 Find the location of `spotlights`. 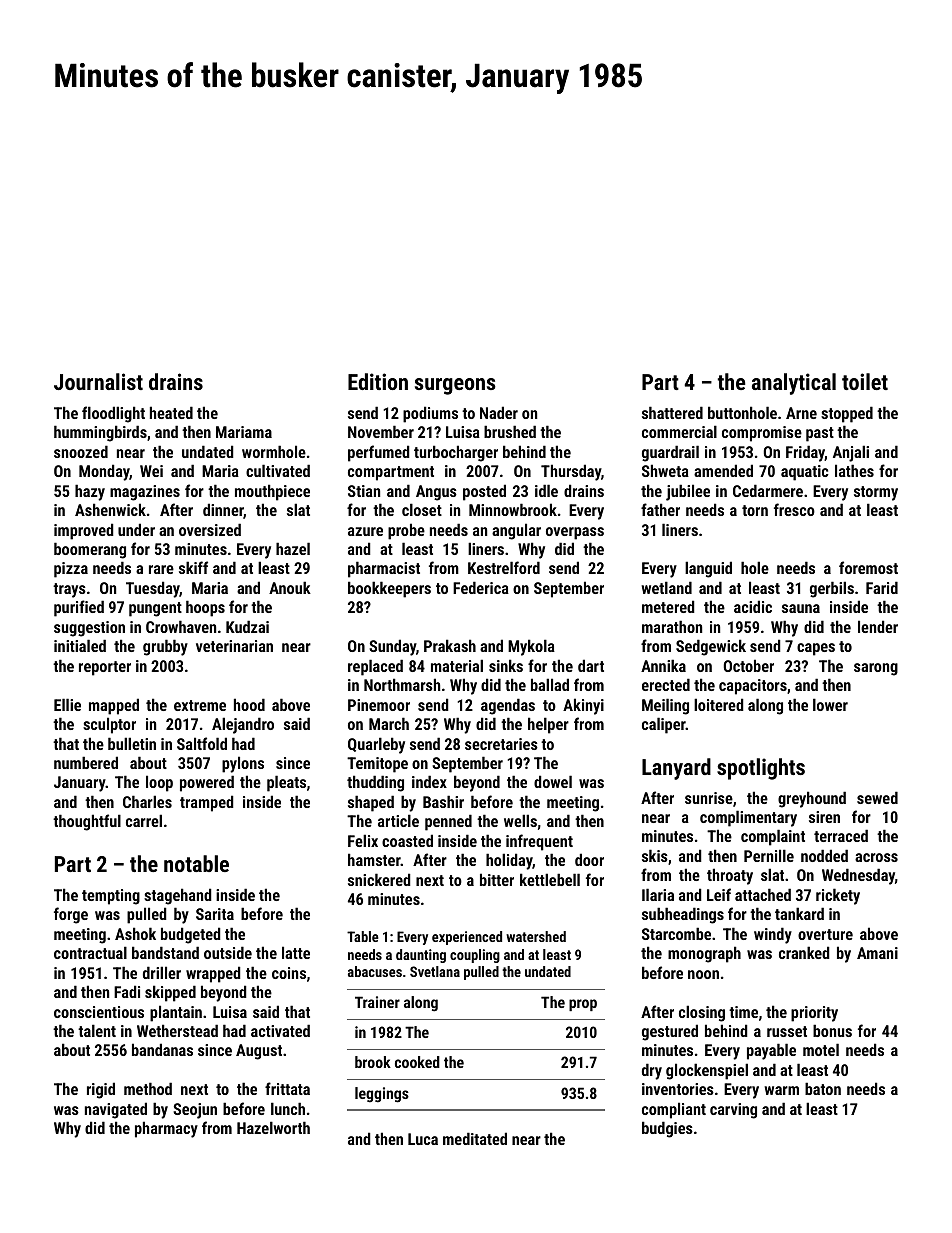

spotlights is located at coordinates (761, 769).
